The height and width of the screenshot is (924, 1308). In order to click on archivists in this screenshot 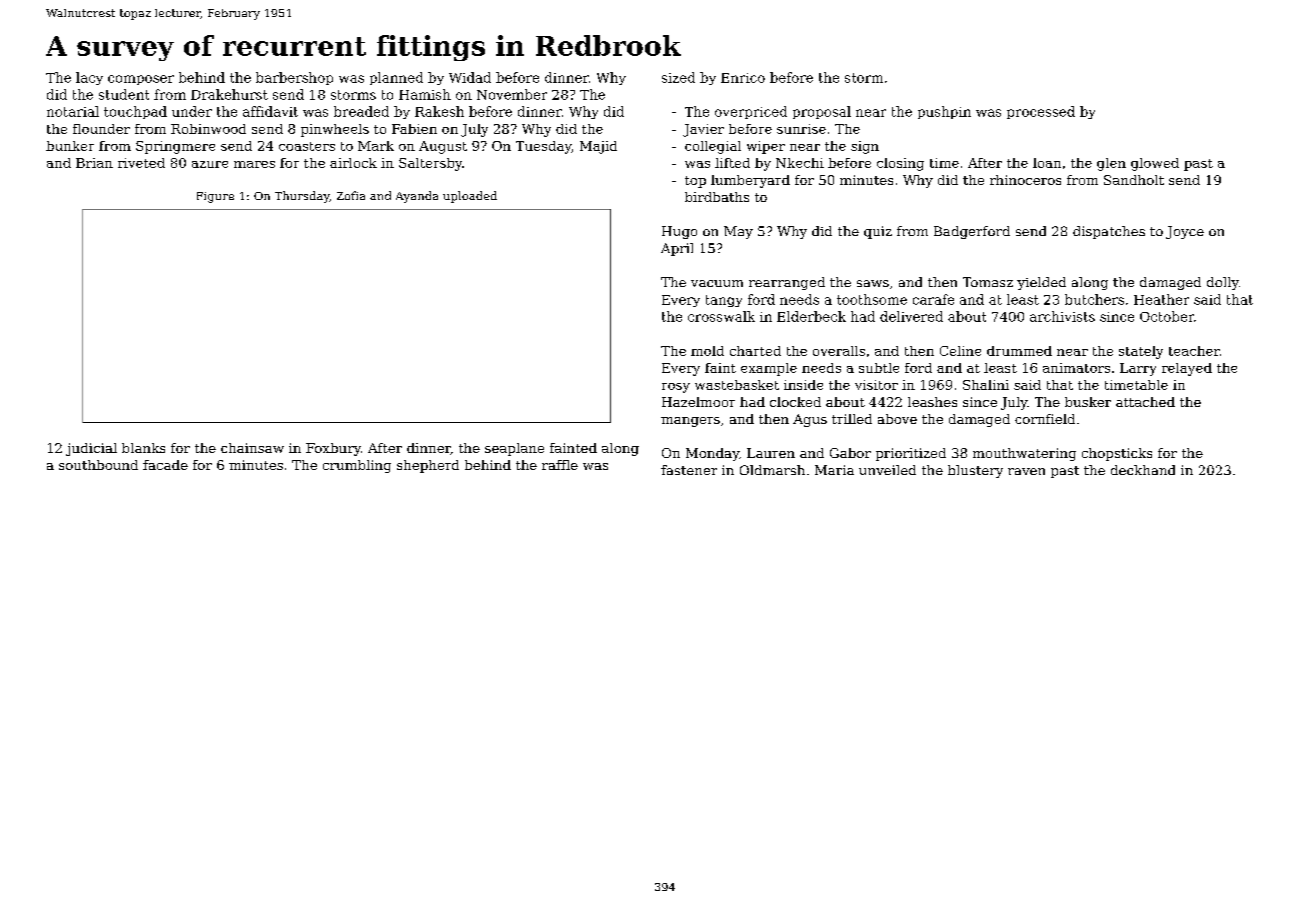, I will do `click(1062, 316)`.
